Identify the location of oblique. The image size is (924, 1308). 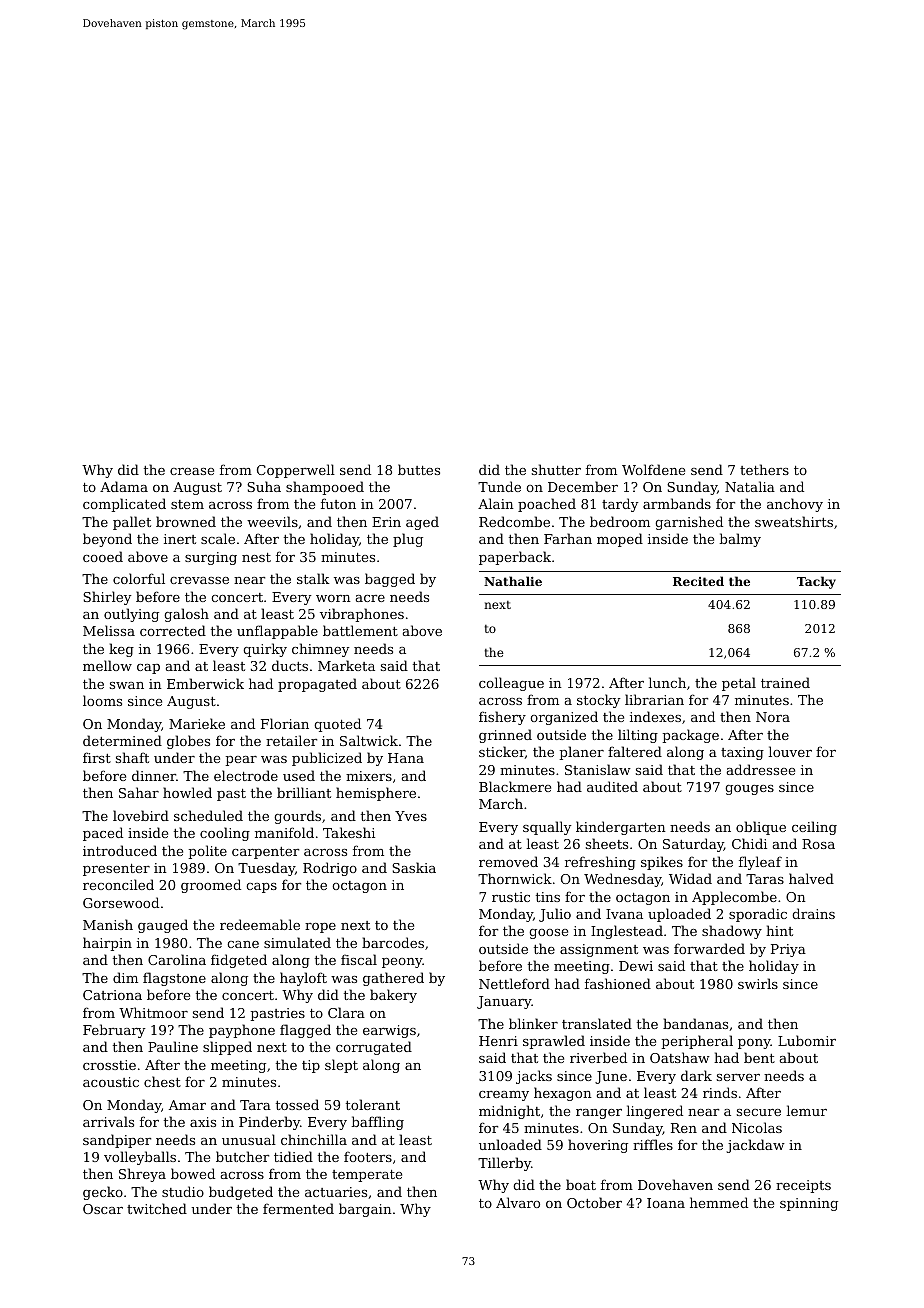
(761, 828).
